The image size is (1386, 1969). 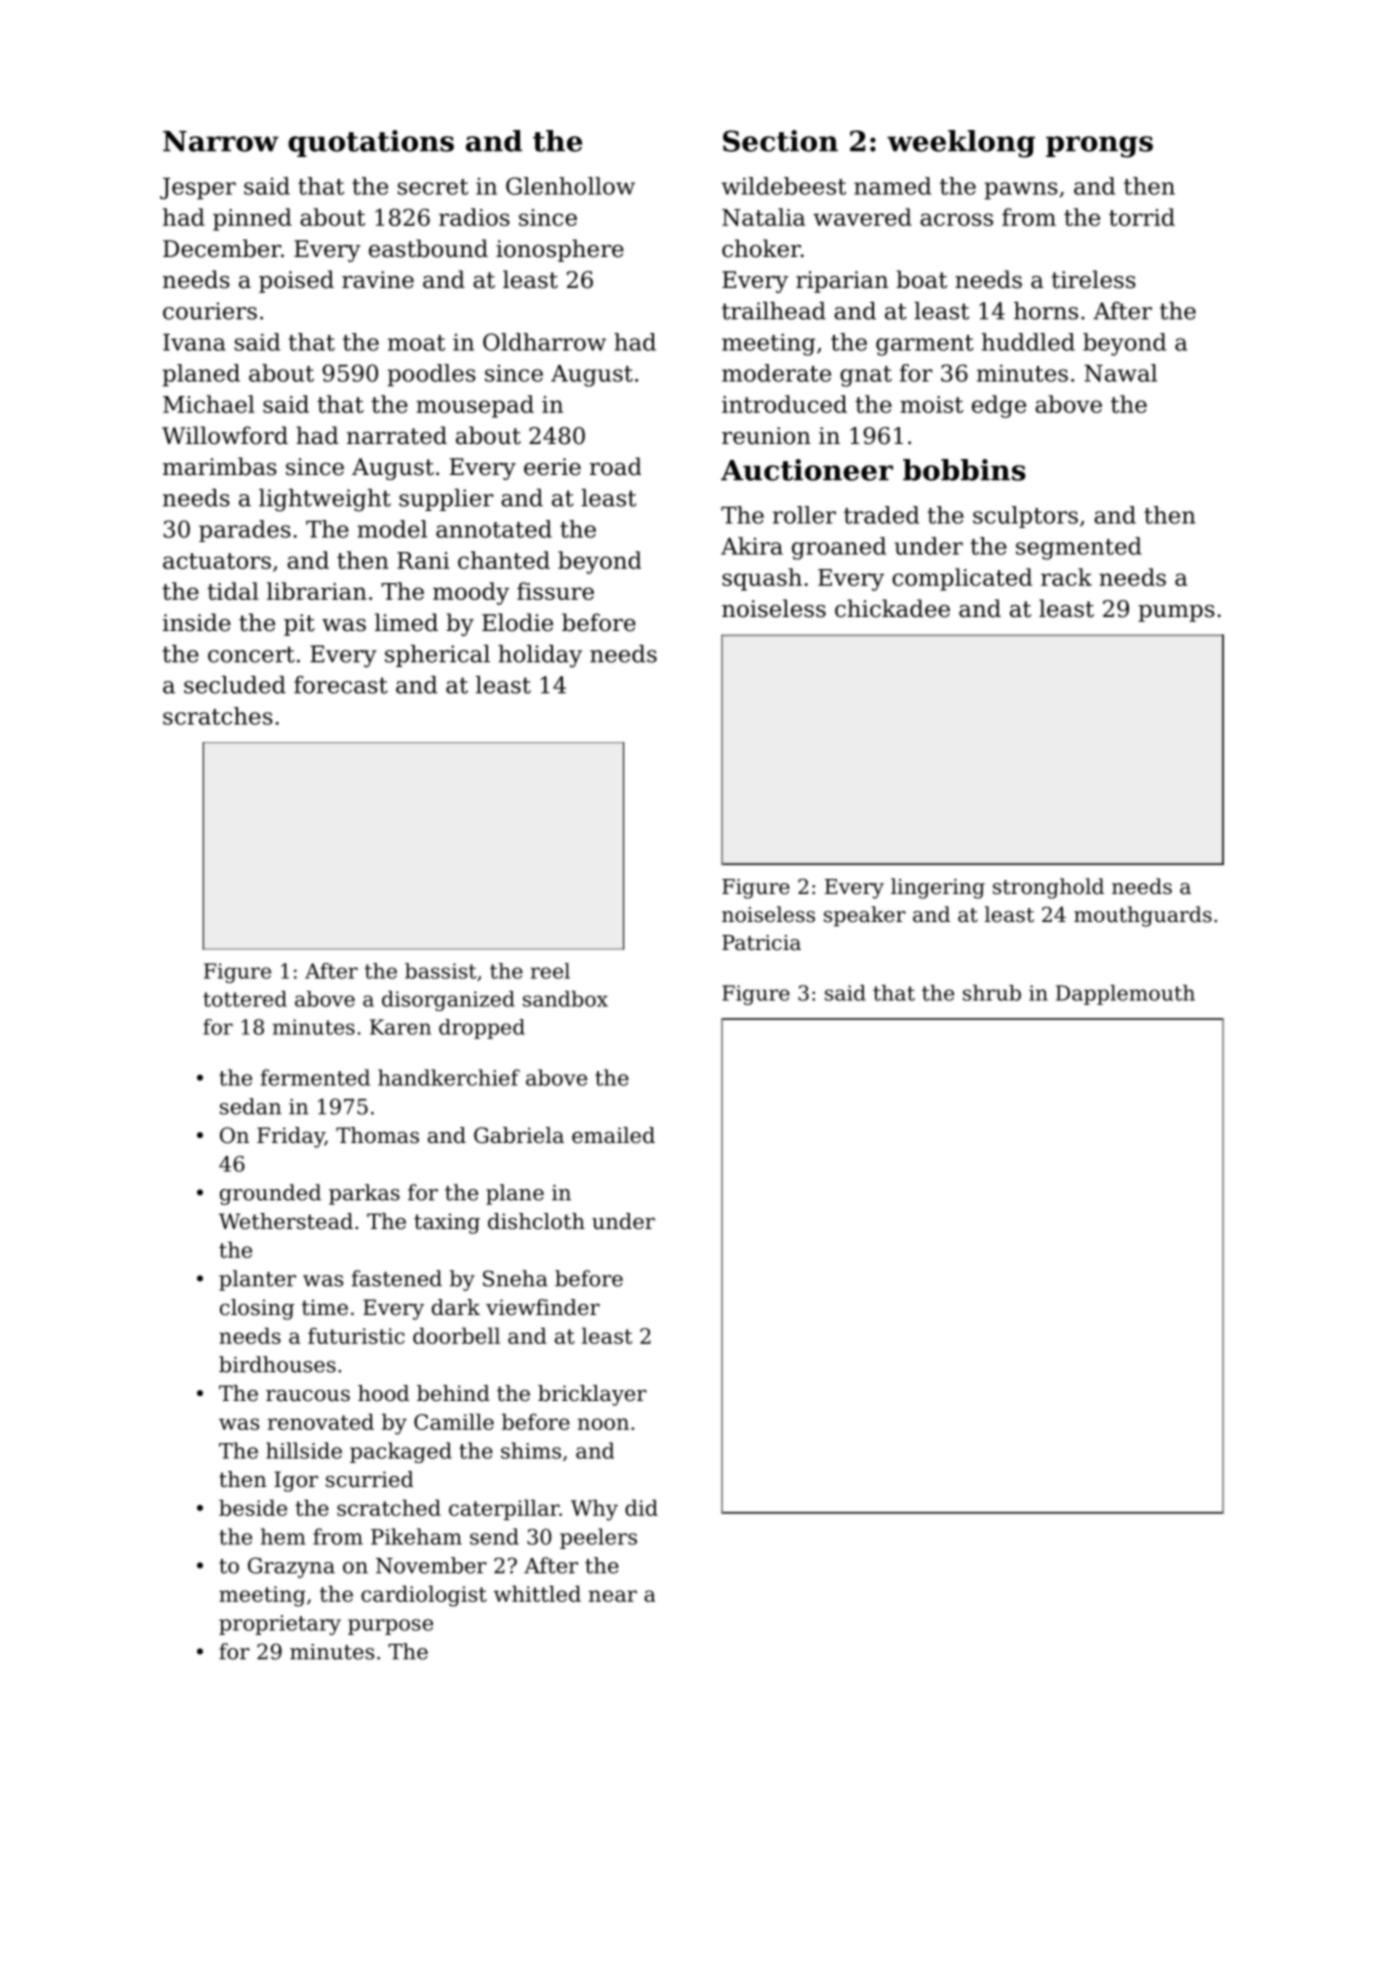 I want to click on proprietary, so click(x=280, y=1625).
